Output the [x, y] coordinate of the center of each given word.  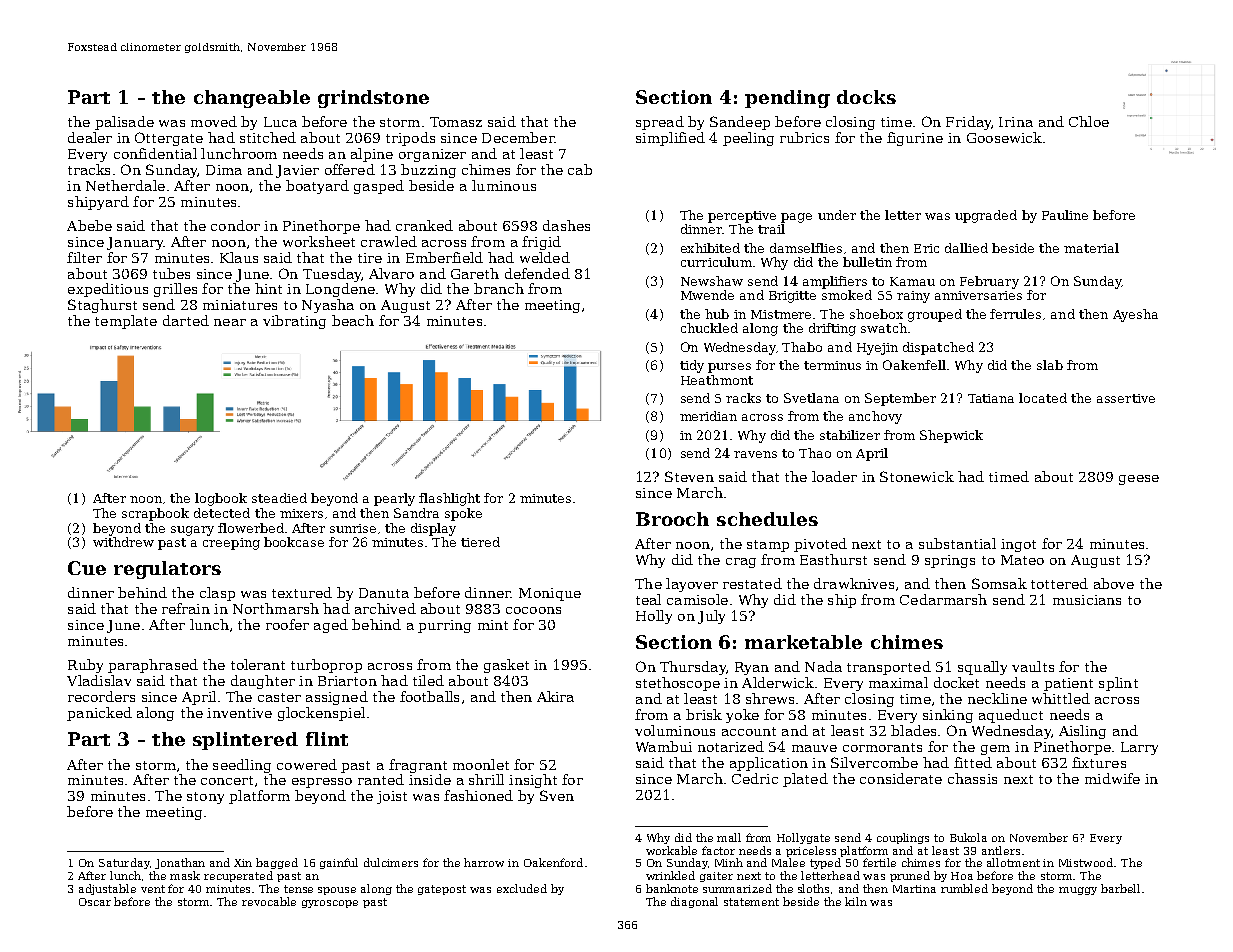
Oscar [95, 902]
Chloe [1089, 121]
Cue [87, 568]
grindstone [373, 99]
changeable [252, 99]
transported [889, 668]
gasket [506, 666]
